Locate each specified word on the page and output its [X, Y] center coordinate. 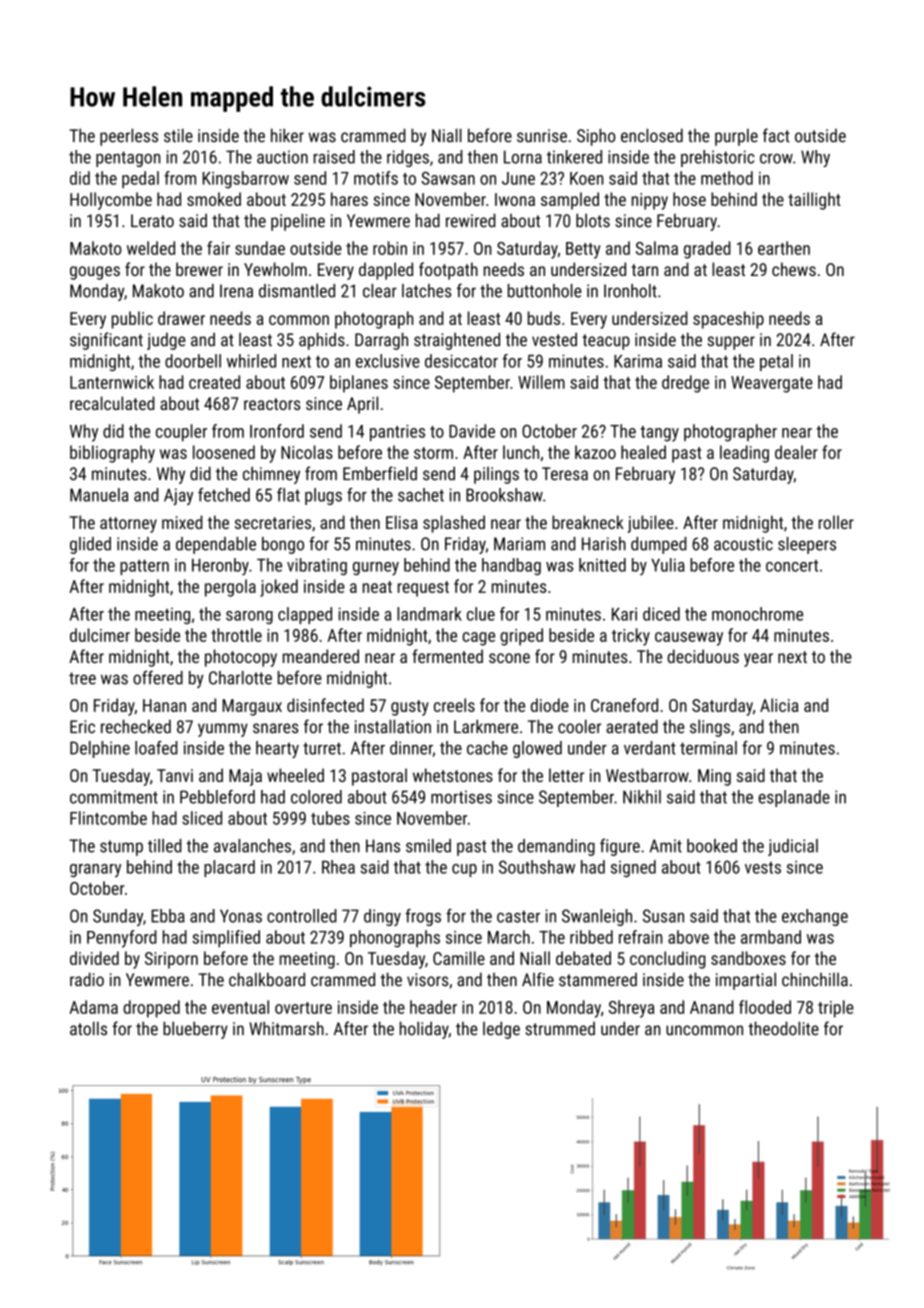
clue [481, 614]
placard [229, 868]
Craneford [624, 705]
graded [707, 250]
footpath [448, 271]
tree [82, 678]
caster [518, 916]
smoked [214, 199]
